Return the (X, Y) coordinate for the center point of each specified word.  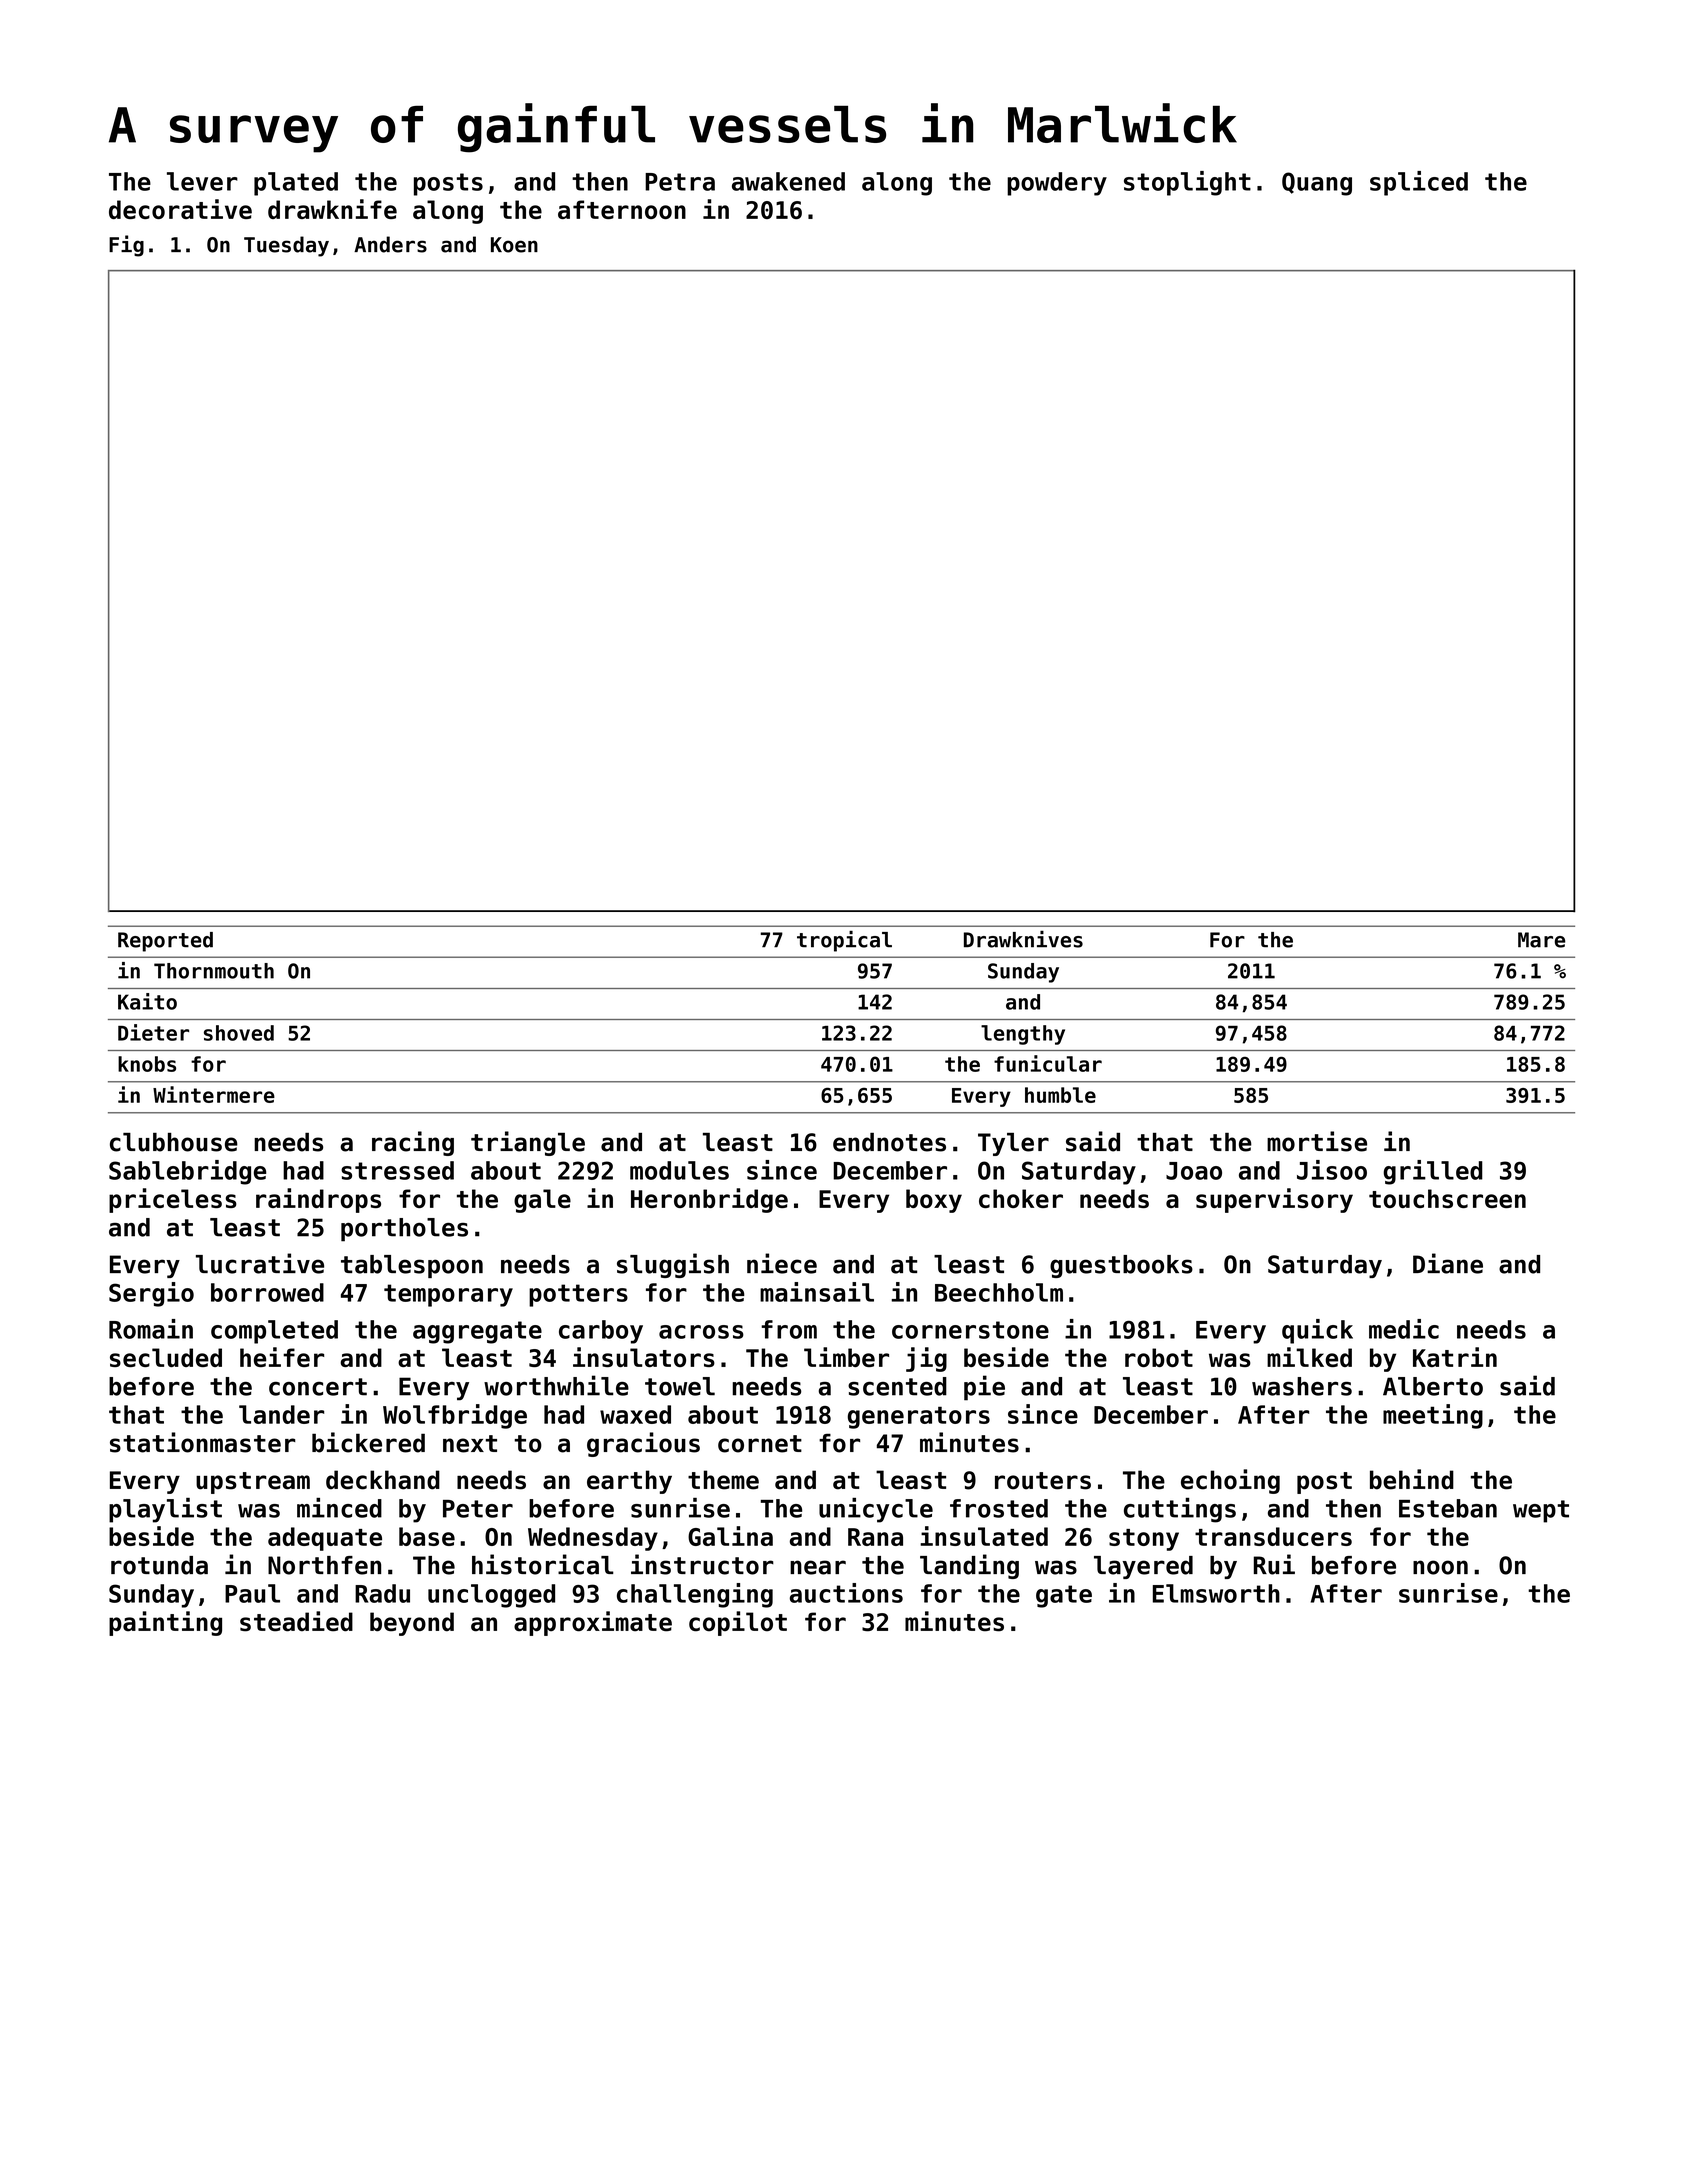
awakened (788, 181)
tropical (844, 941)
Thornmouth (214, 971)
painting (165, 1623)
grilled (1433, 1172)
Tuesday (286, 246)
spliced (1419, 183)
